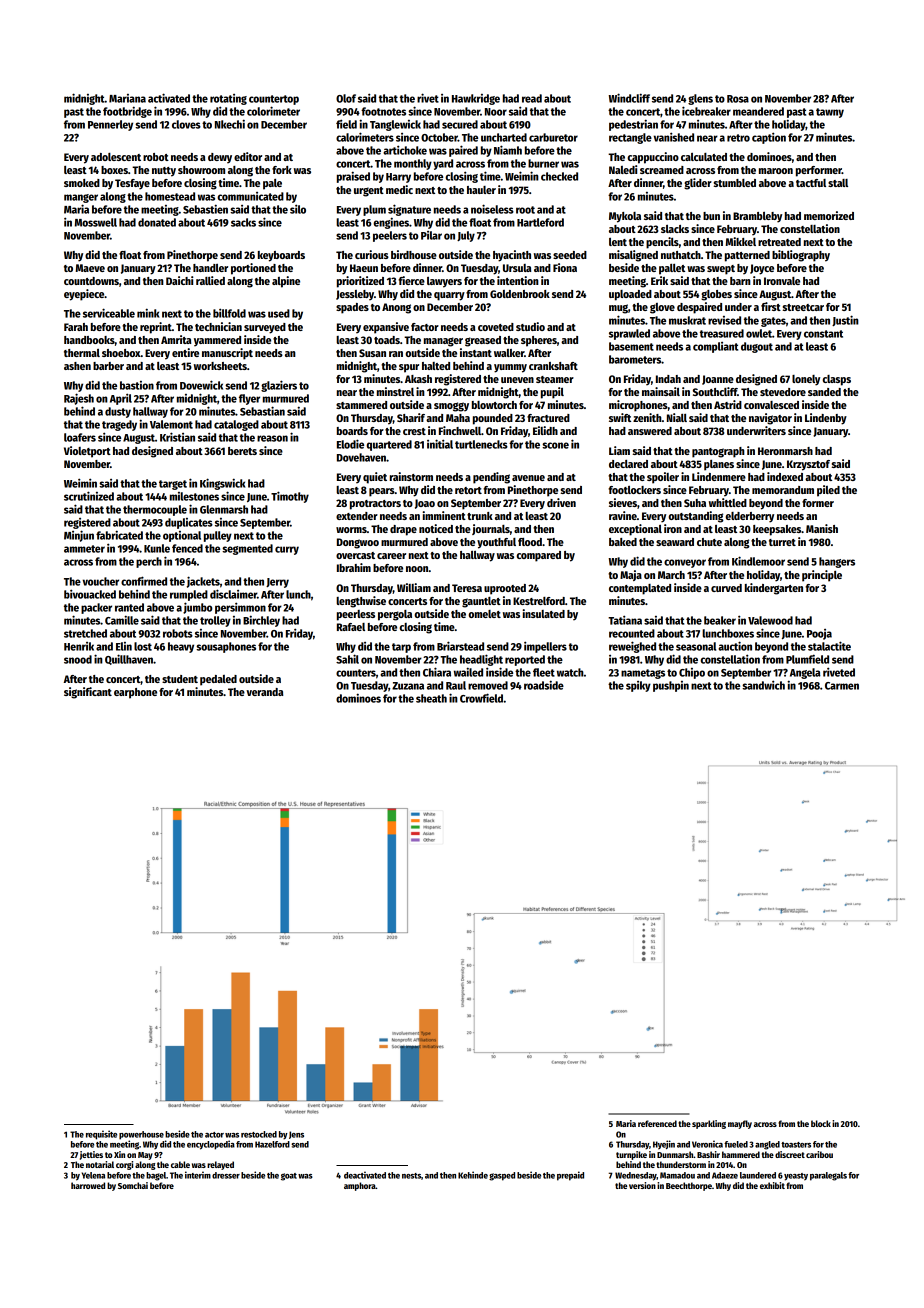 The image size is (924, 1308). Describe the element at coordinates (132, 184) in the image. I see `Tesfaye` at that location.
